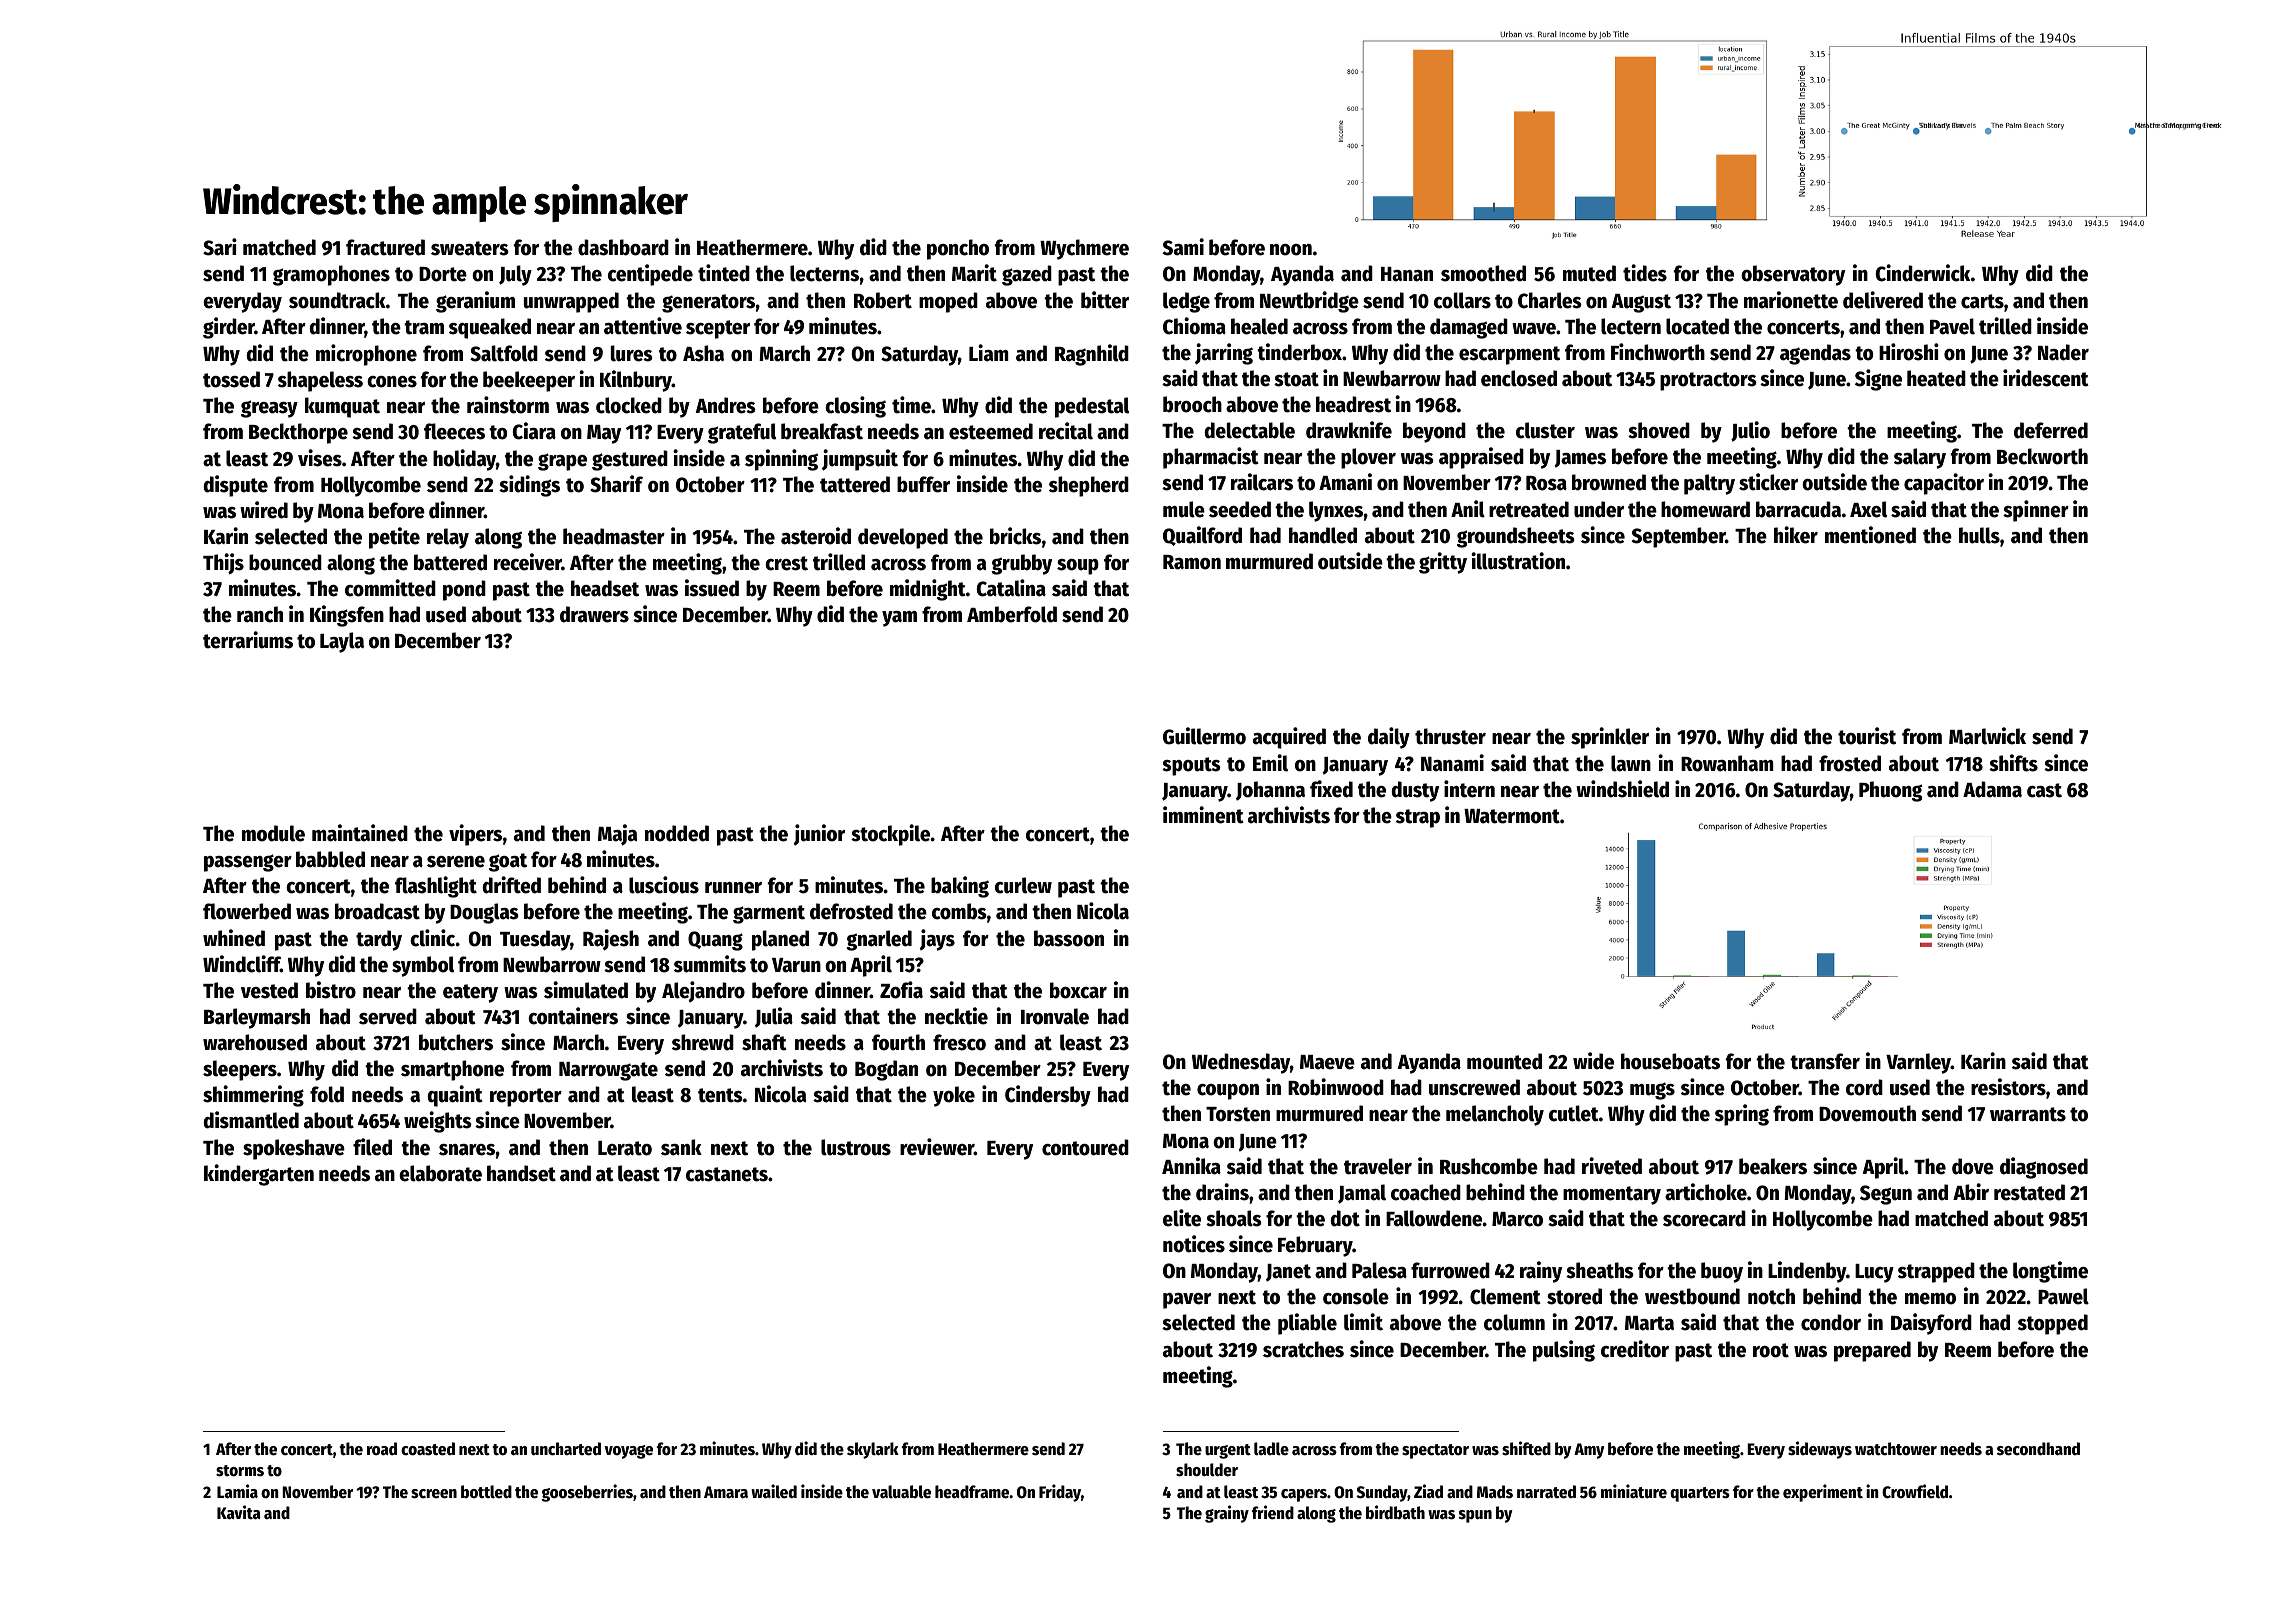  Describe the element at coordinates (1923, 273) in the document. I see `Cinderwick` at that location.
